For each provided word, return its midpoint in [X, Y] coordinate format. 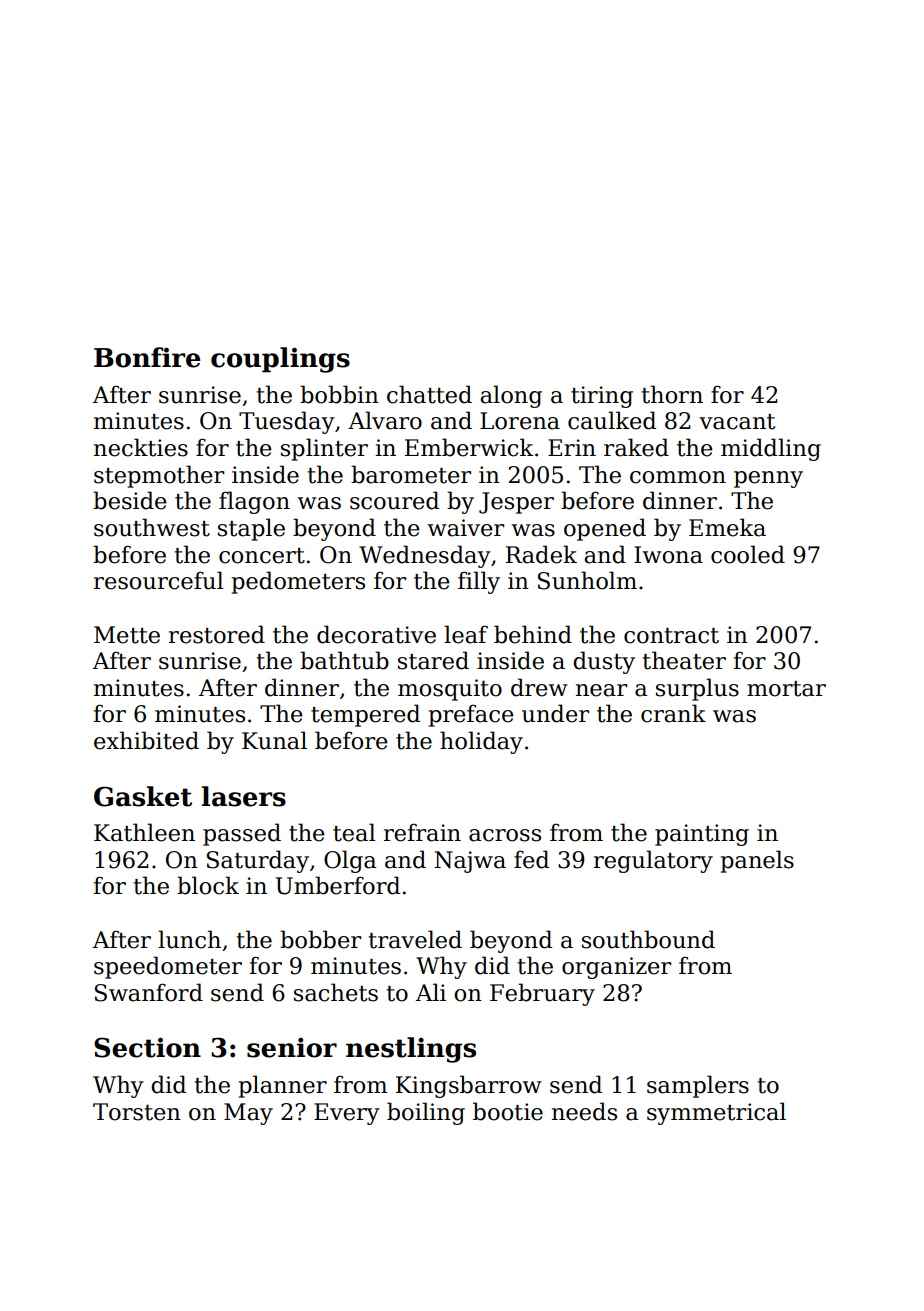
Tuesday [287, 422]
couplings [280, 360]
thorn [672, 394]
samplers [698, 1086]
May [248, 1114]
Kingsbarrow [469, 1086]
